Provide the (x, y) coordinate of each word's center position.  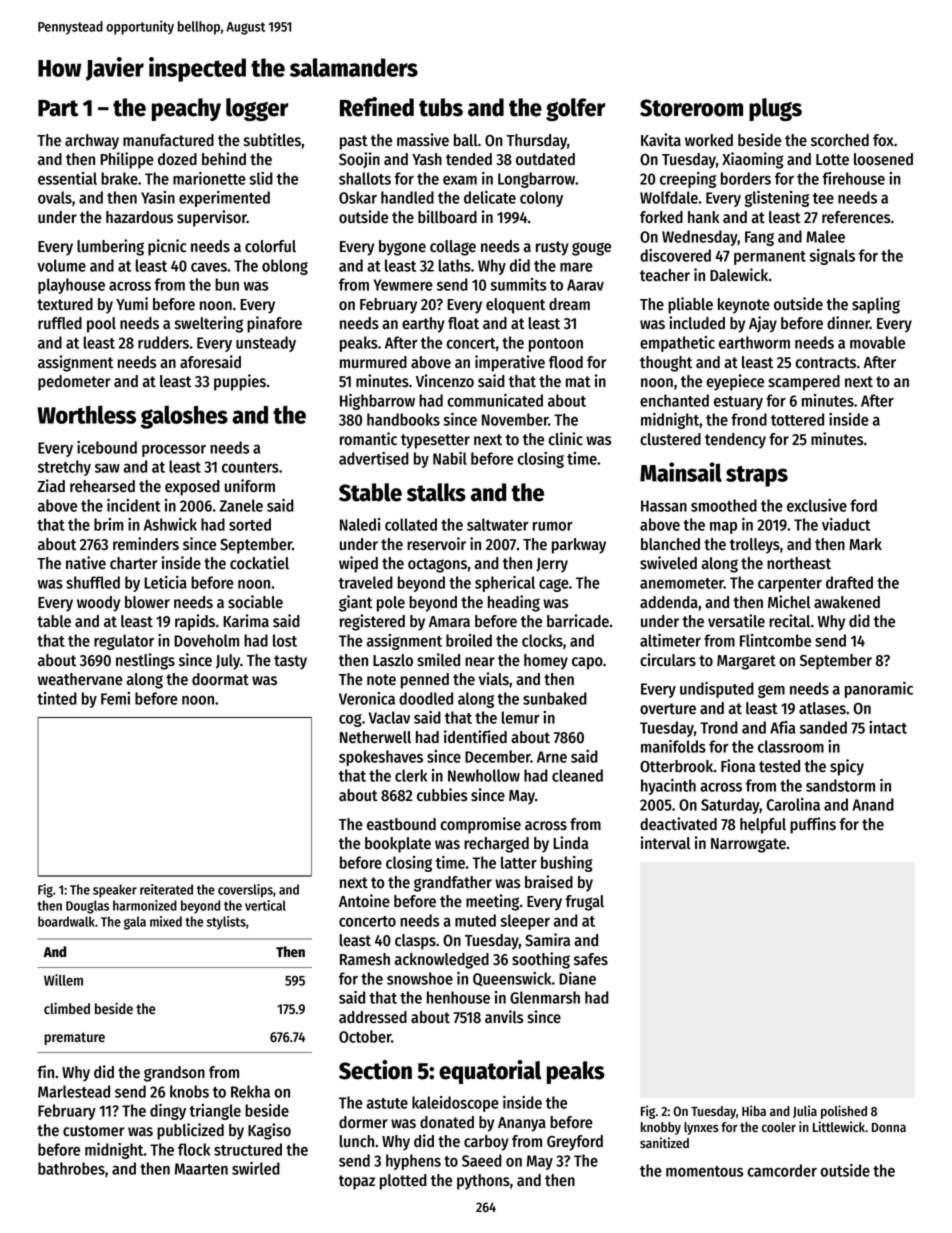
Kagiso (269, 1131)
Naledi (360, 524)
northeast (799, 563)
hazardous (139, 217)
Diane (577, 978)
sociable (255, 602)
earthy (423, 325)
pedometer (74, 383)
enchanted (674, 400)
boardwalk (66, 921)
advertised (374, 458)
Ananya (522, 1124)
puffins (813, 825)
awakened (847, 602)
